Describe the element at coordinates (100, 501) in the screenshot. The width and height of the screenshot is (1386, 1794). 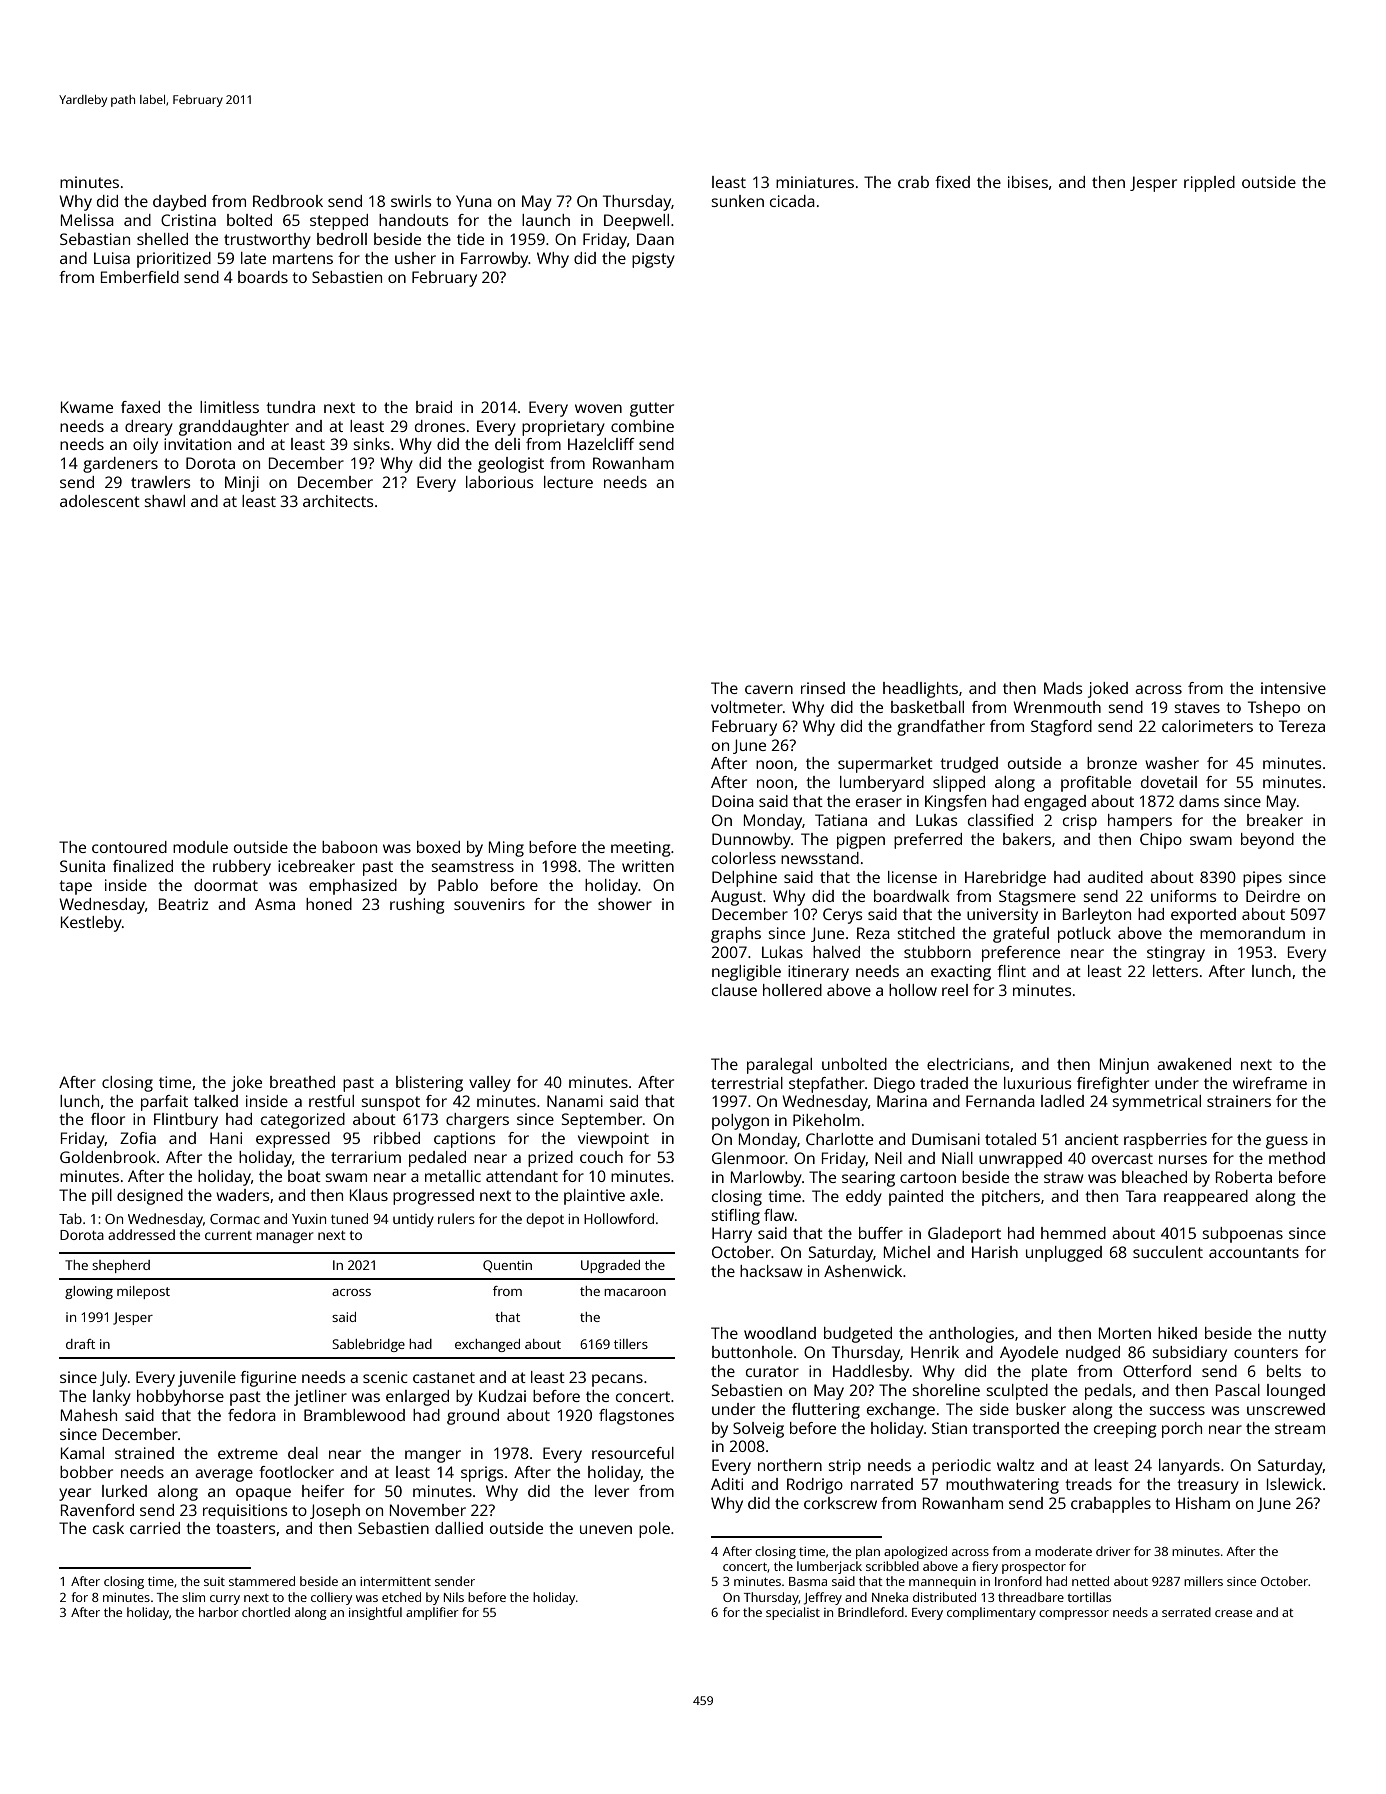
I see `adolescent` at that location.
